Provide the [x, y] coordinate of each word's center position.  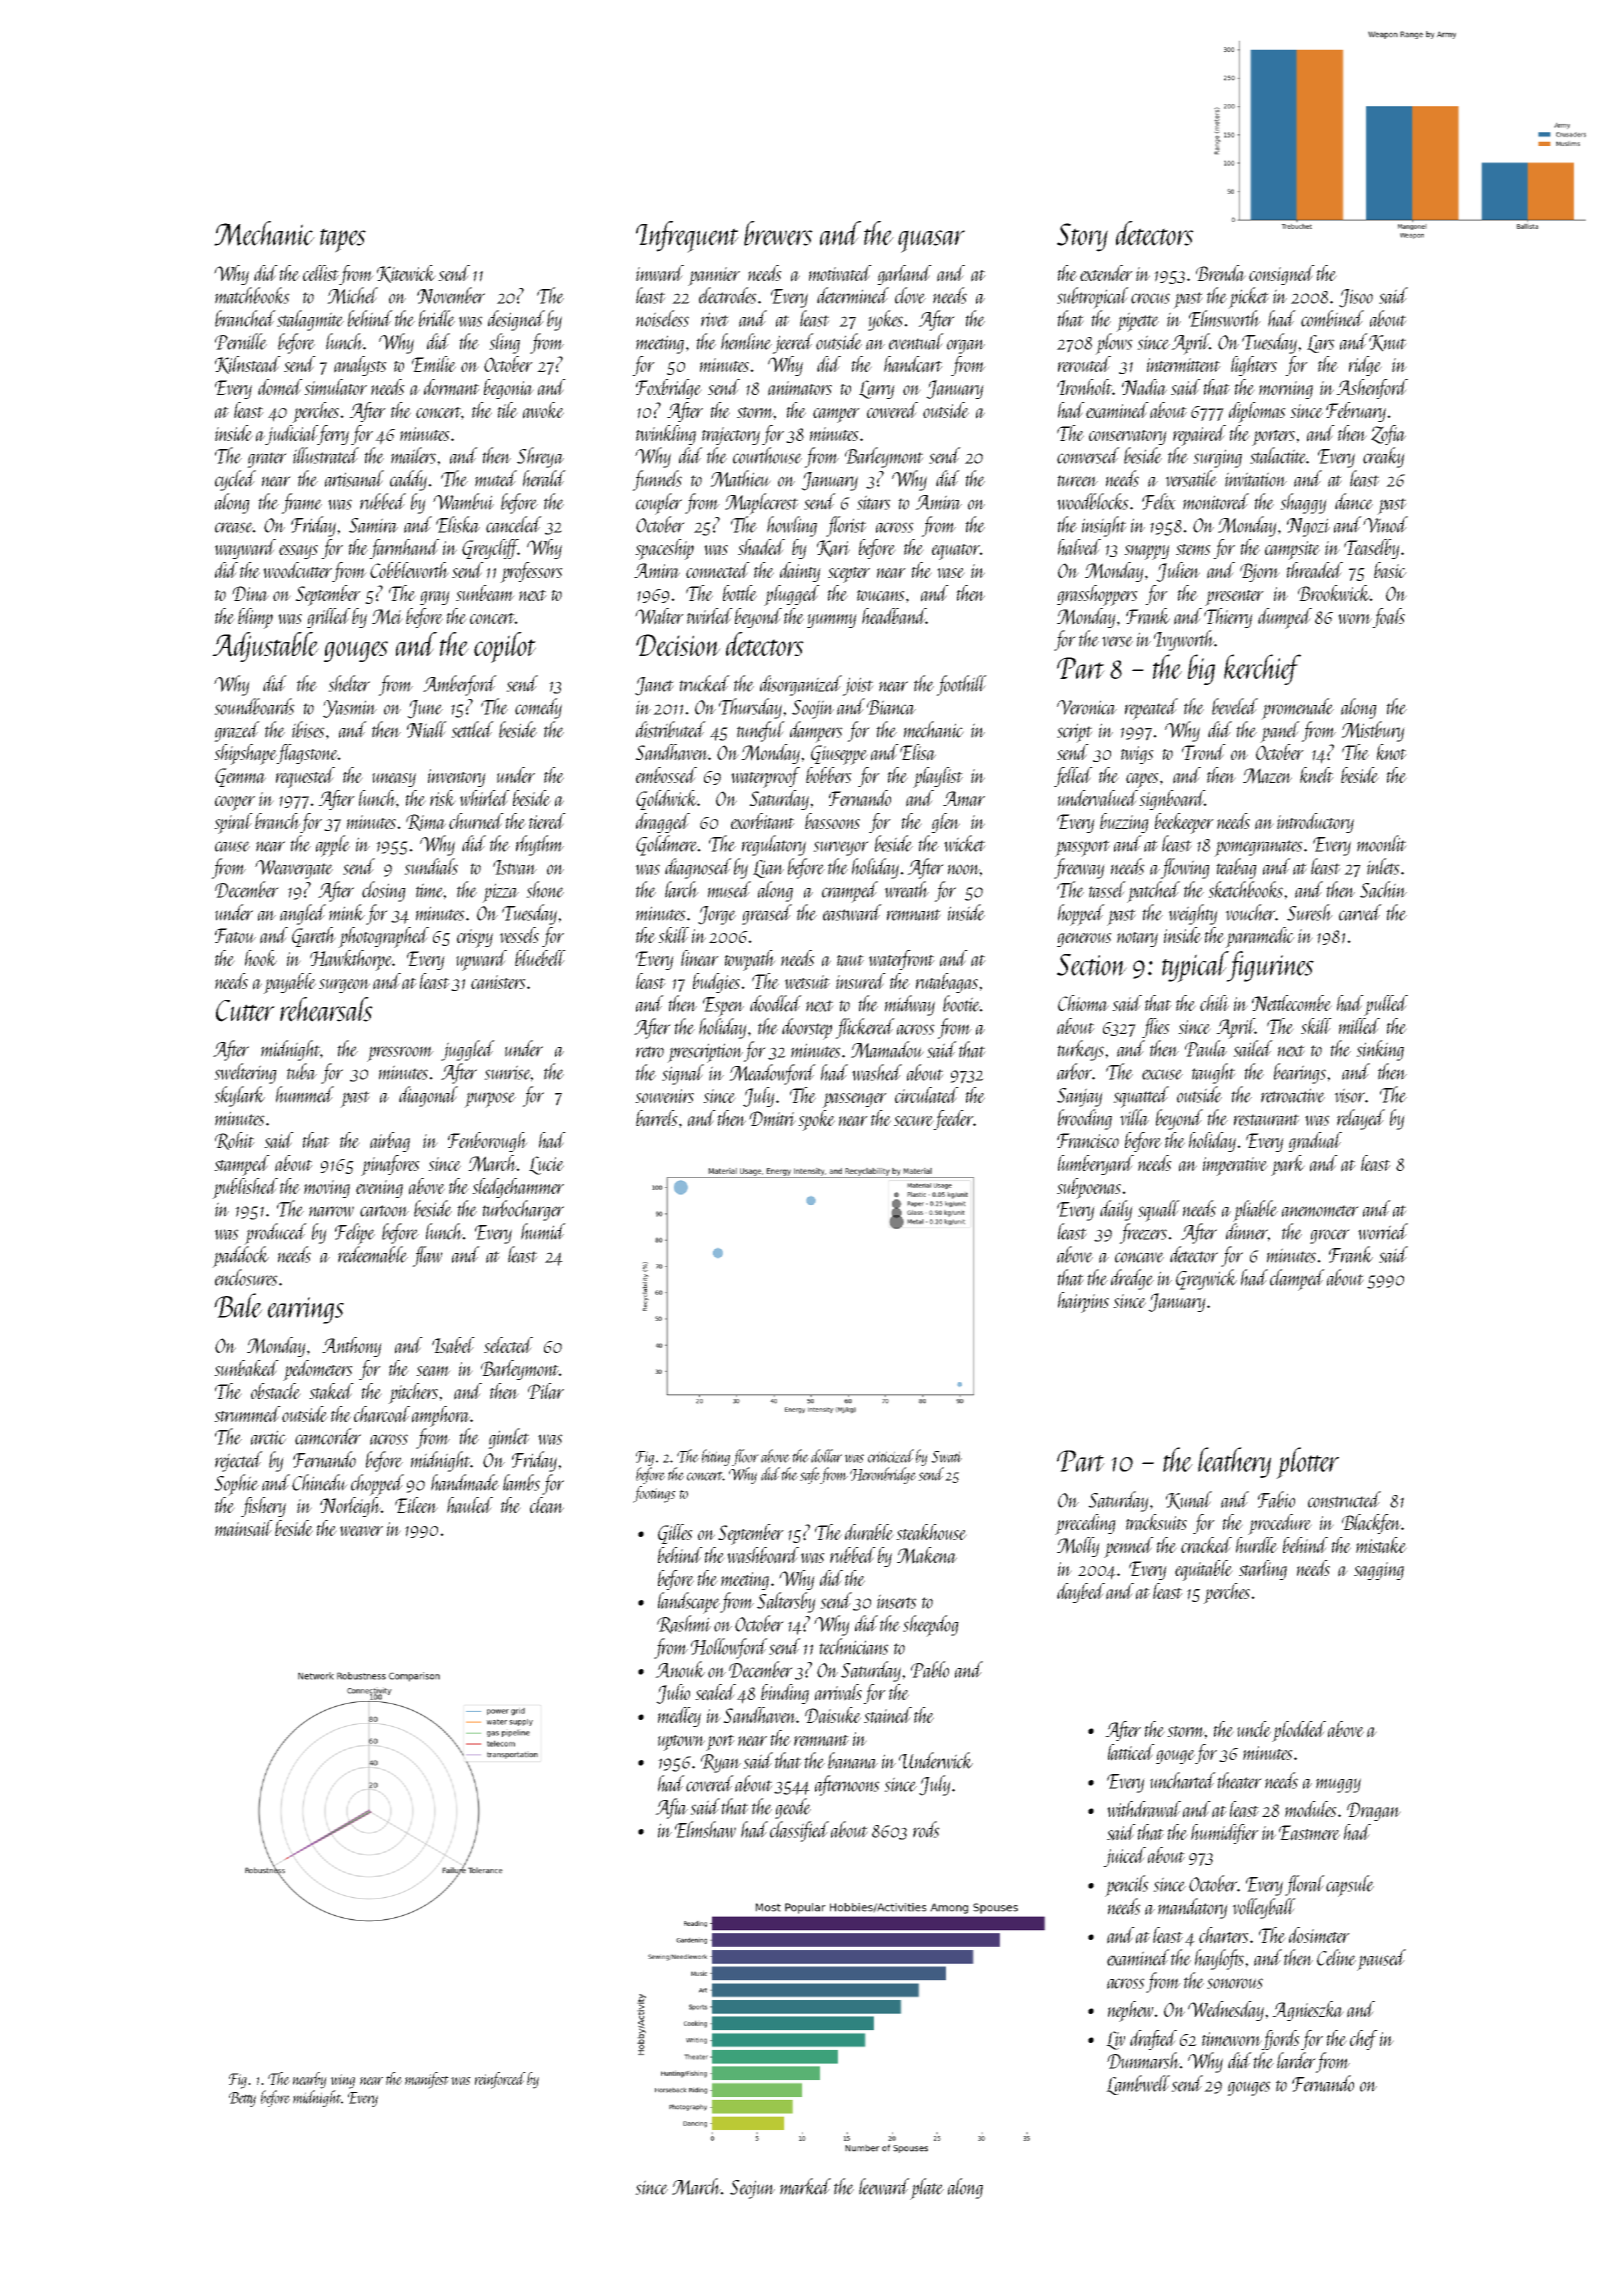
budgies [716, 983]
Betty [242, 2099]
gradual [1315, 1142]
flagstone [307, 754]
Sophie [236, 1485]
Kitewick [406, 274]
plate [927, 2189]
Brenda [1221, 273]
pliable [1255, 1211]
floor [745, 1457]
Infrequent [687, 237]
